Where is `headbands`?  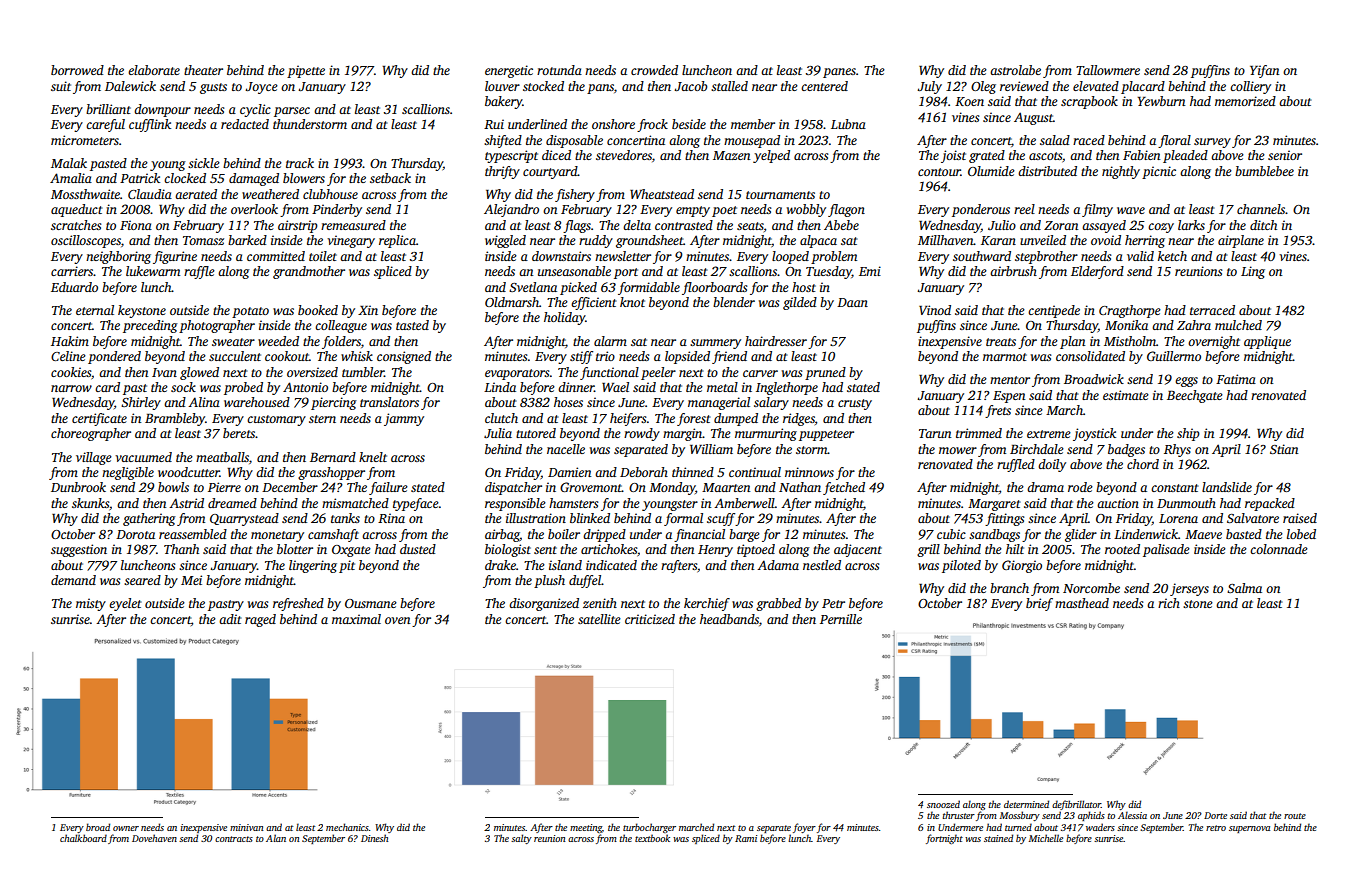
headbands is located at coordinates (729, 619).
